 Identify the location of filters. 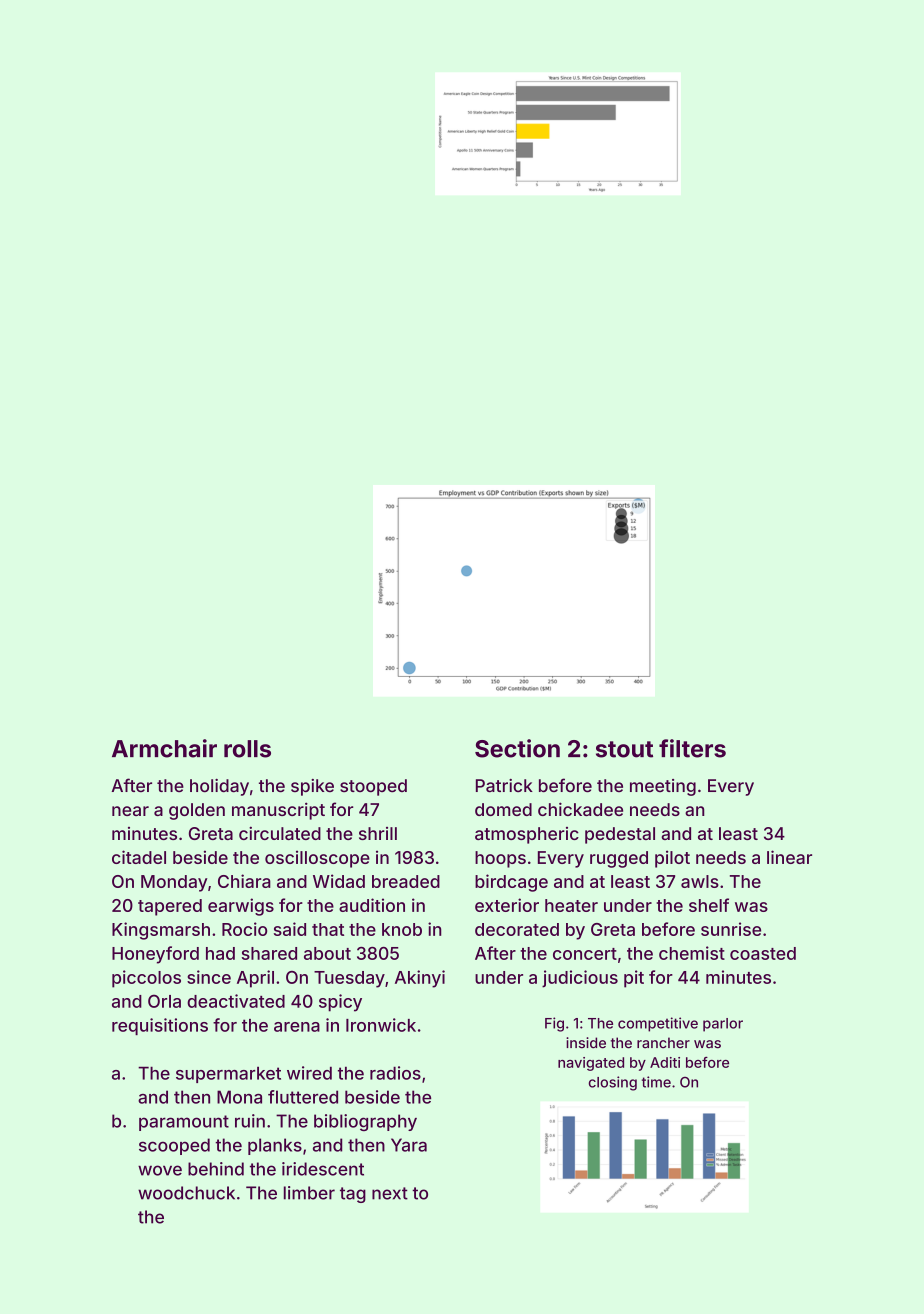
(692, 748).
